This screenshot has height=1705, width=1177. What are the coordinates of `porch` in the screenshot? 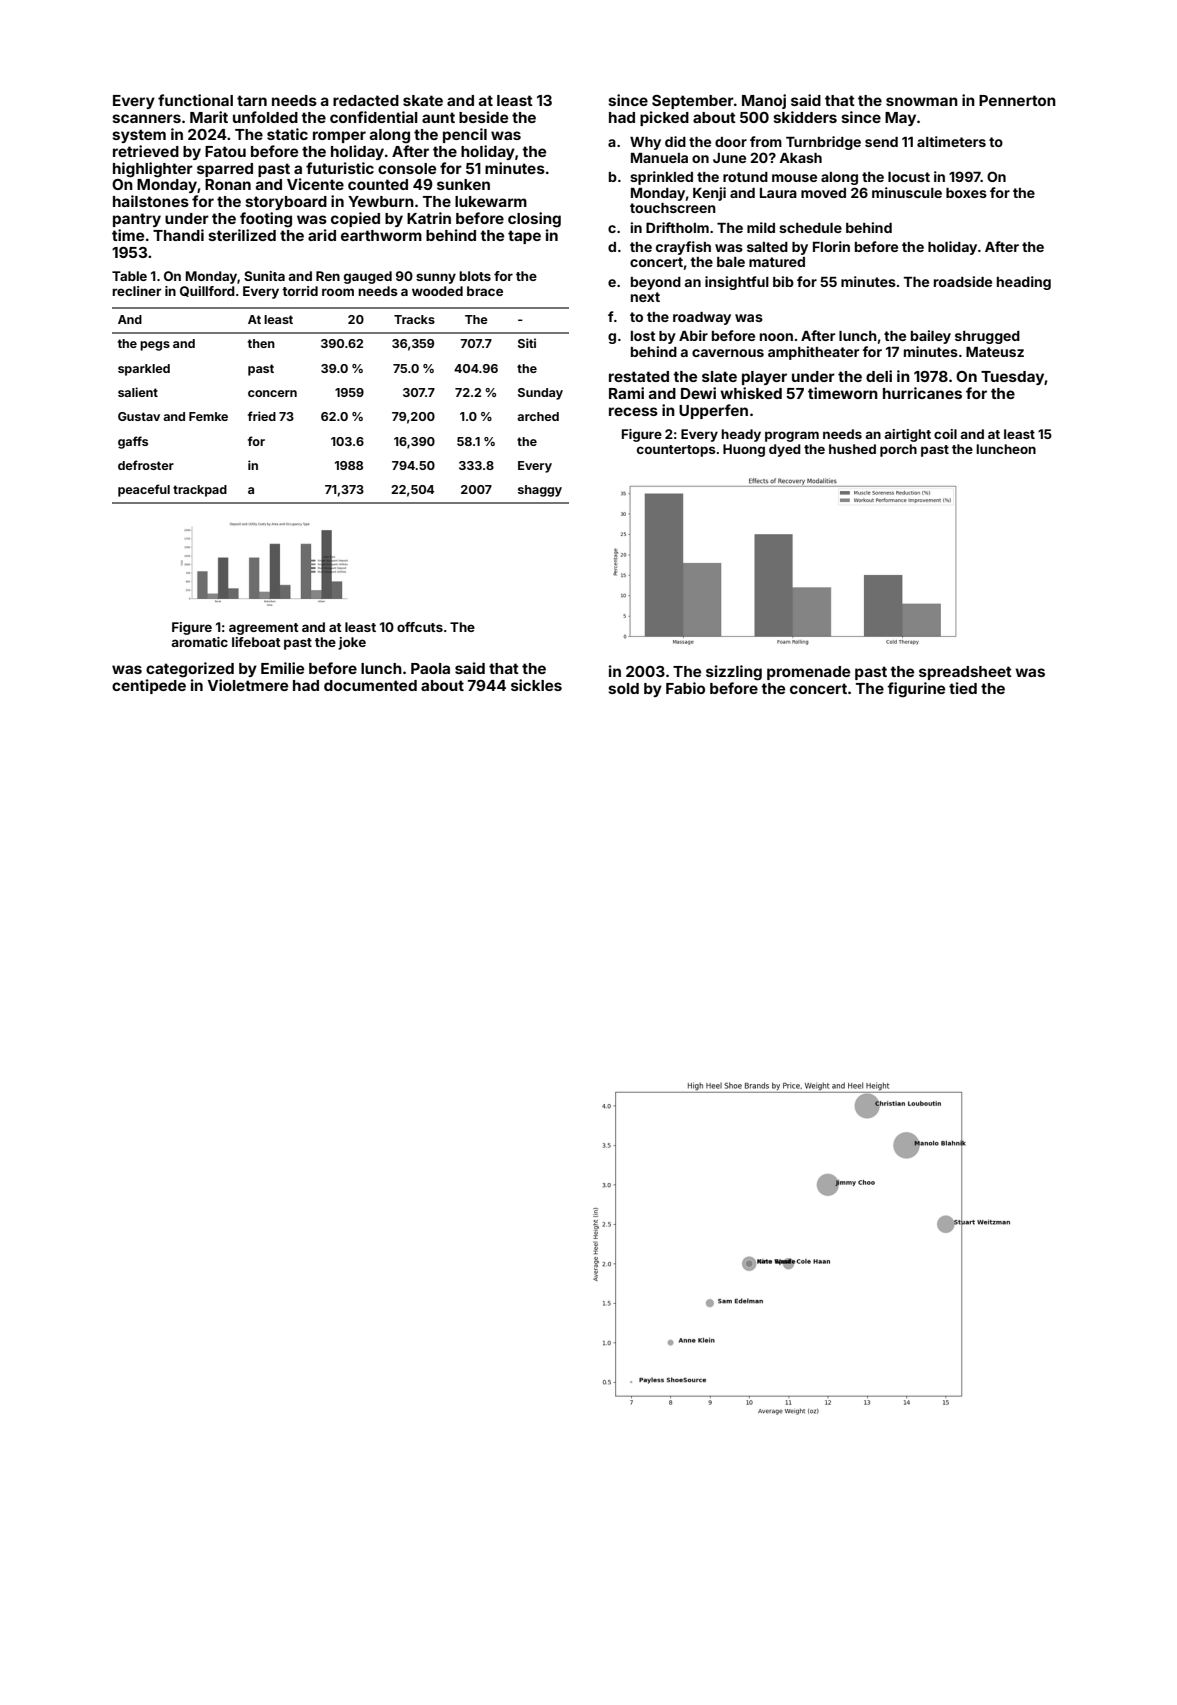 It's located at (898, 450).
